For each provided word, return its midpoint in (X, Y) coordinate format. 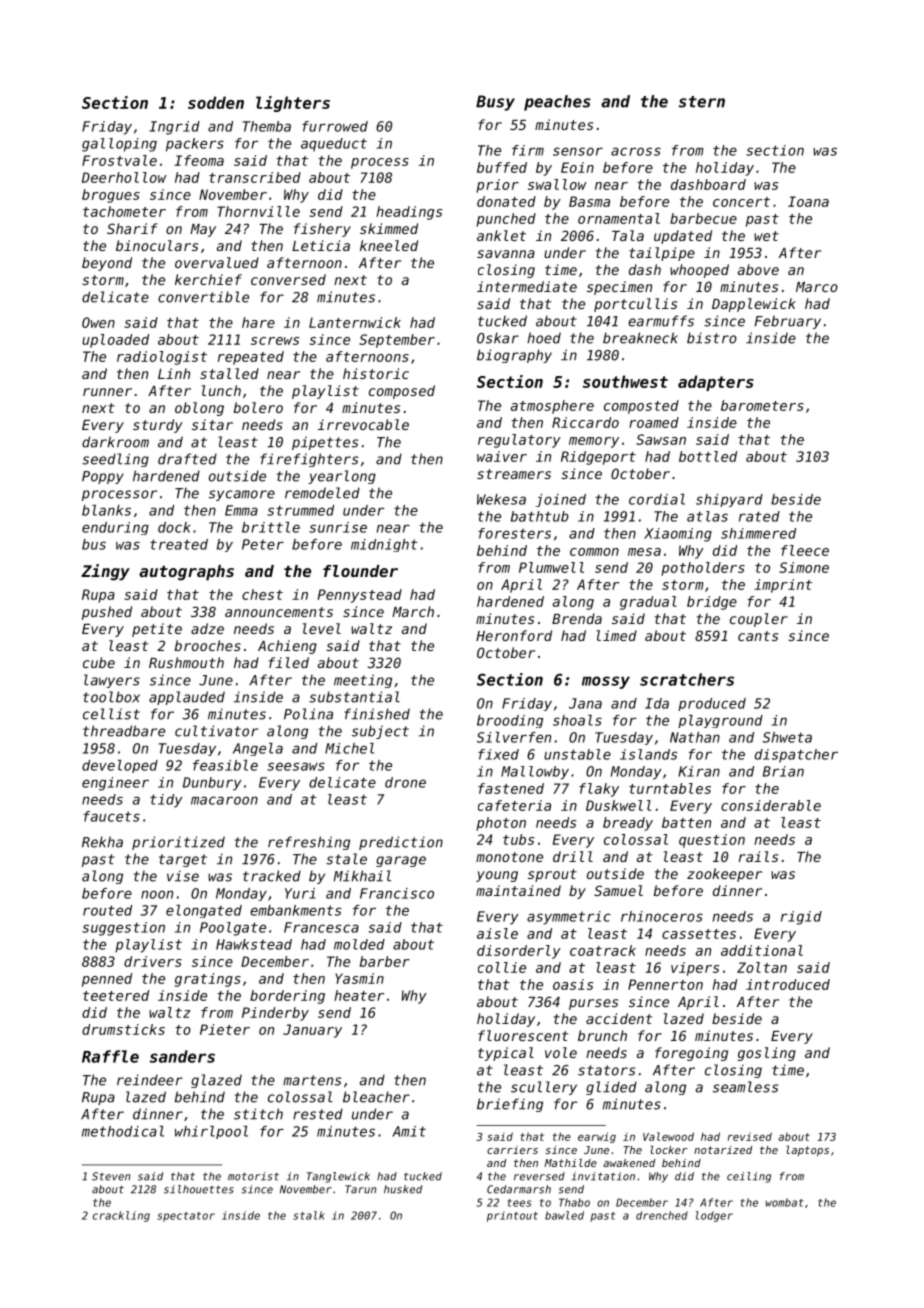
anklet (501, 235)
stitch (258, 1114)
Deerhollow (124, 177)
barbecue (703, 218)
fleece (805, 550)
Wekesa (501, 499)
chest (262, 594)
